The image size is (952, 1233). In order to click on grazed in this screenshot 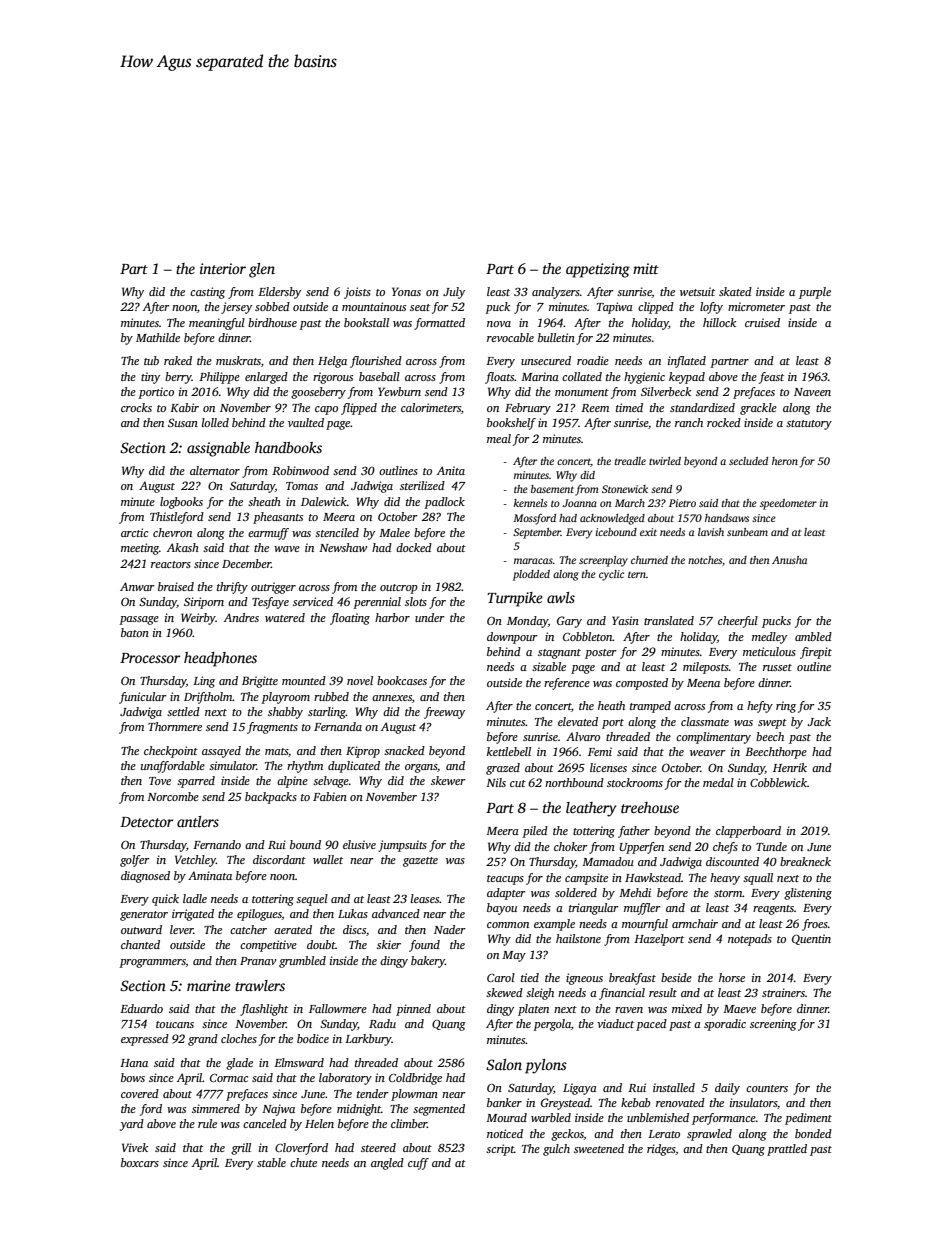, I will do `click(503, 769)`.
